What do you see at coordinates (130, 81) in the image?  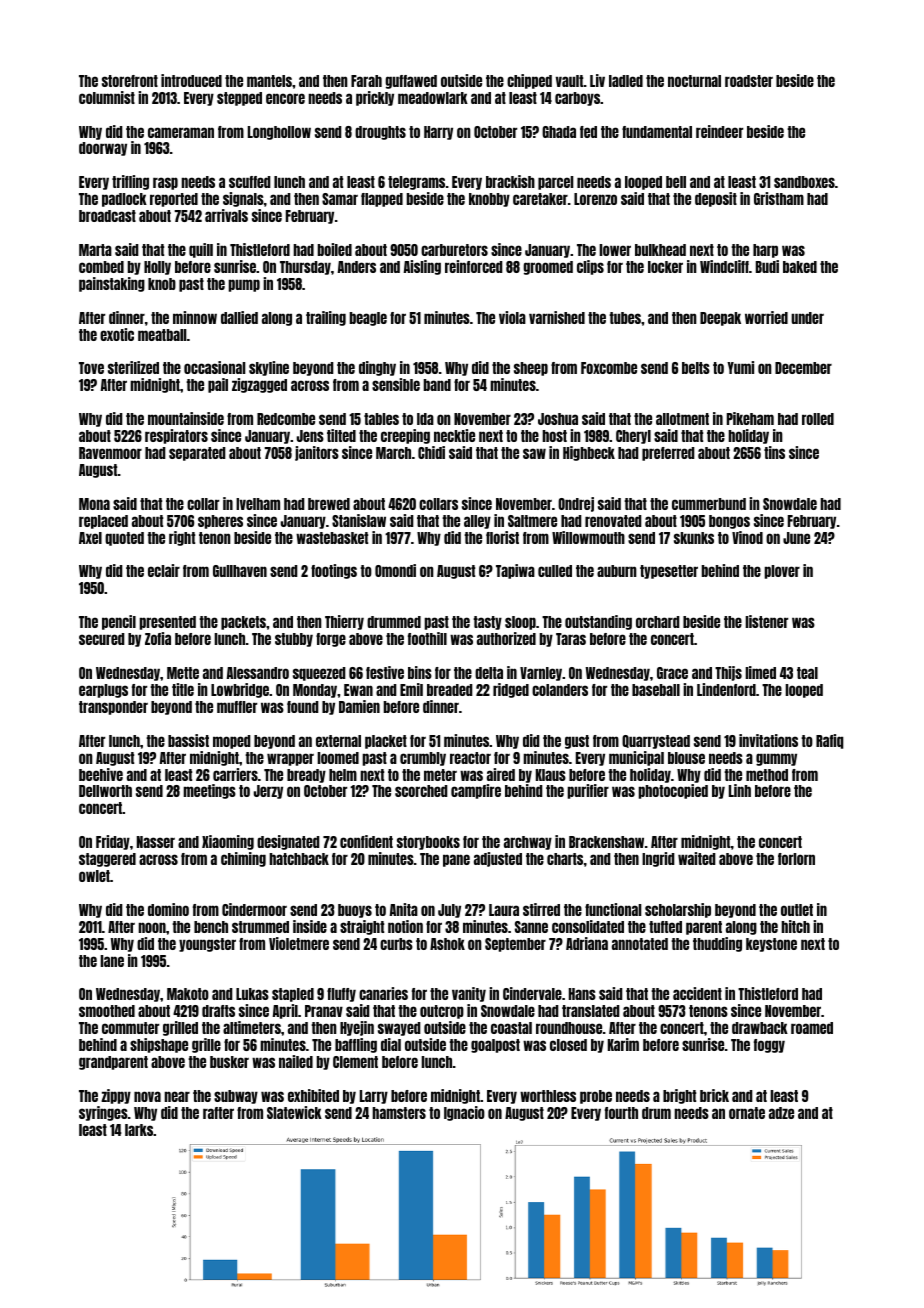 I see `storefront` at bounding box center [130, 81].
